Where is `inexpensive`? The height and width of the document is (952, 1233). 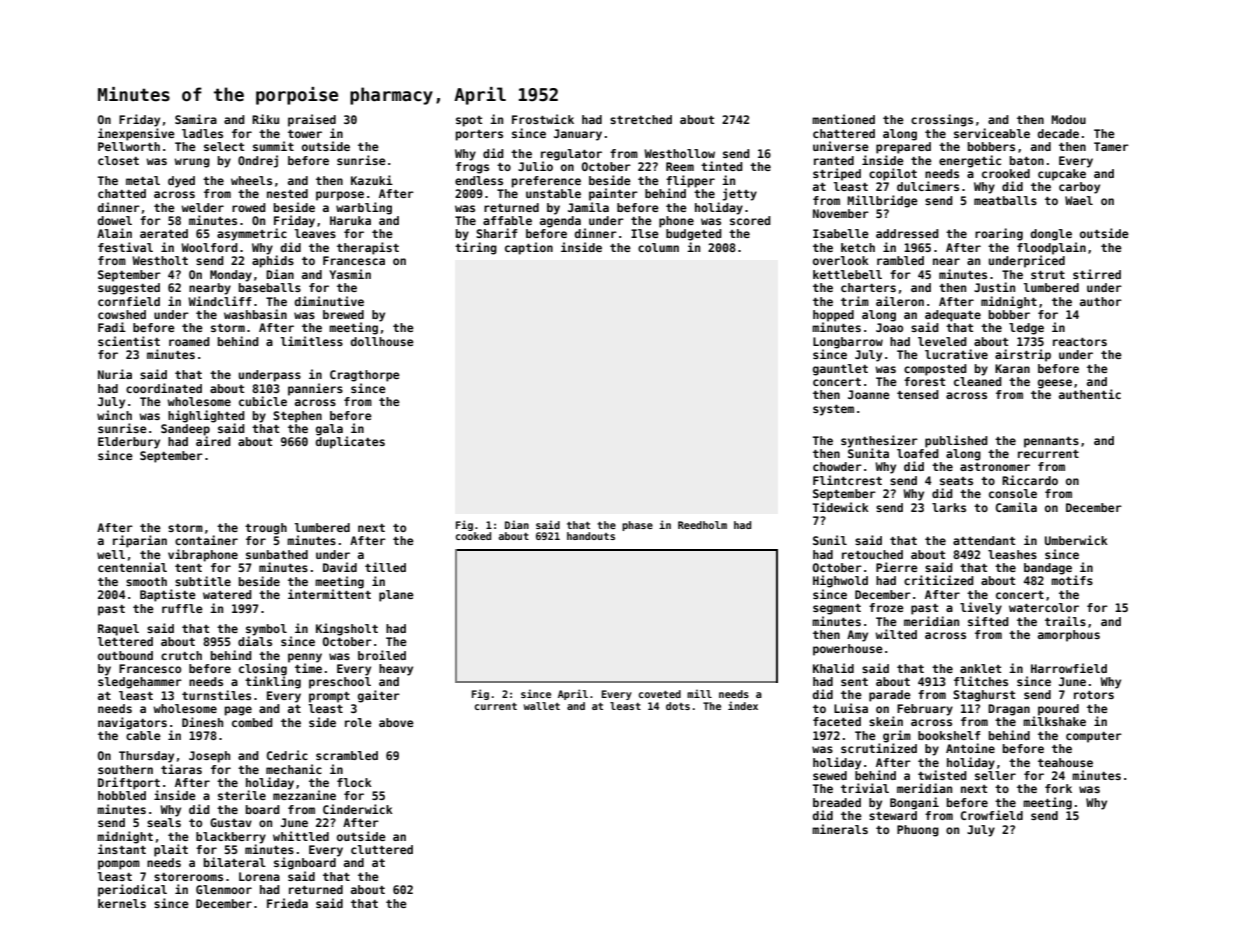
inexpensive is located at coordinates (136, 134).
